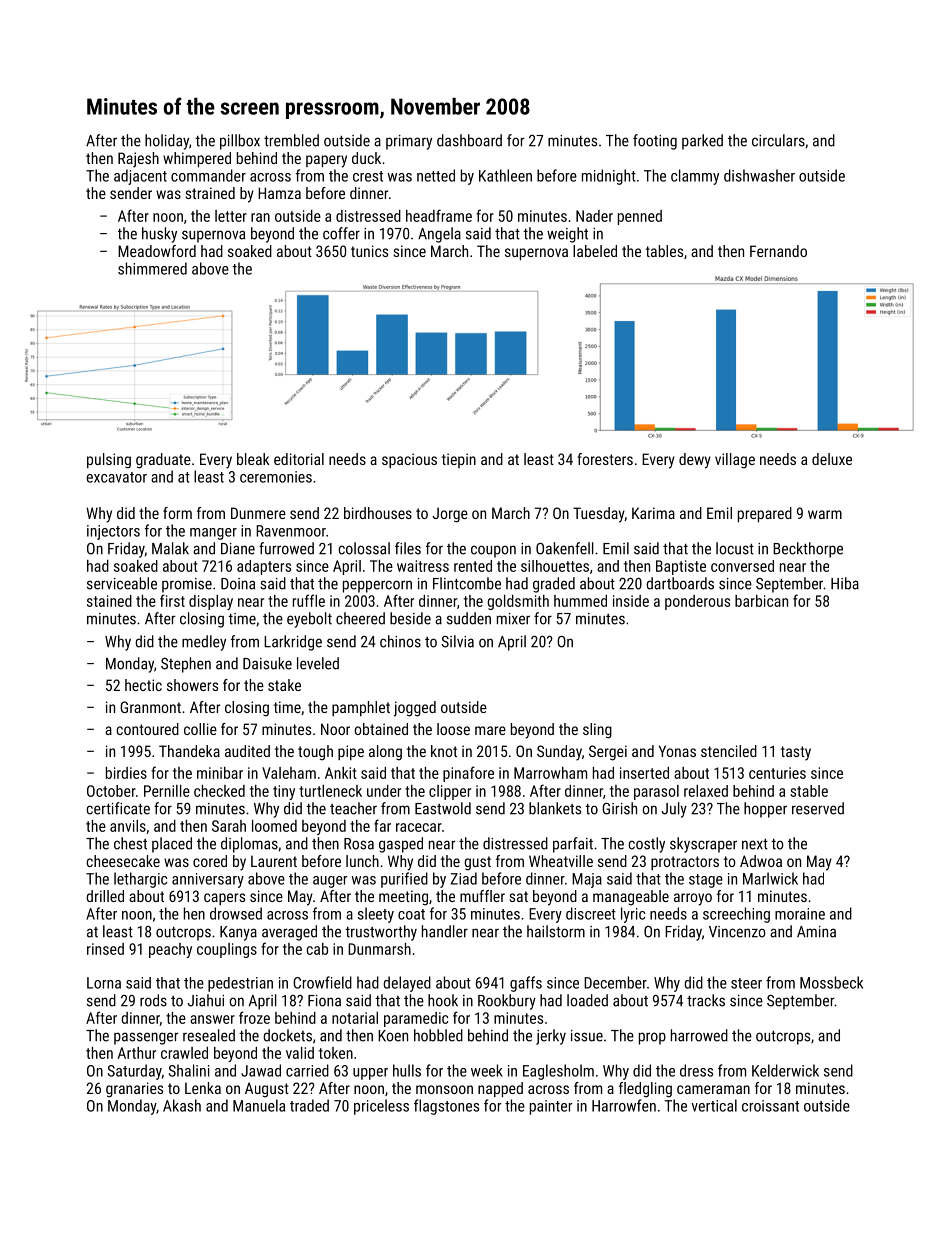 This screenshot has width=952, height=1233. I want to click on dashboard, so click(469, 140).
